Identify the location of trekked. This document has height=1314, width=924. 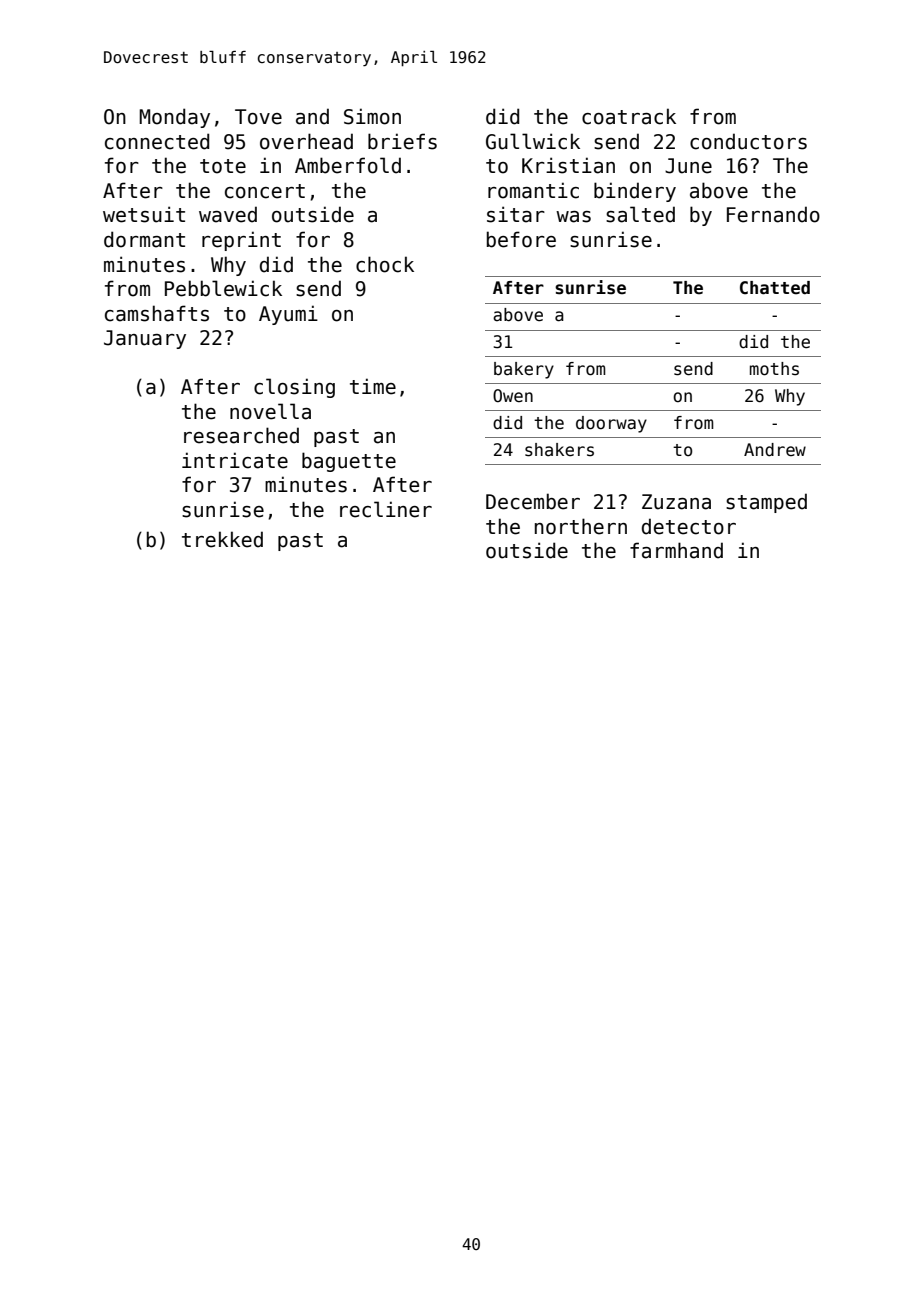
(222, 539).
